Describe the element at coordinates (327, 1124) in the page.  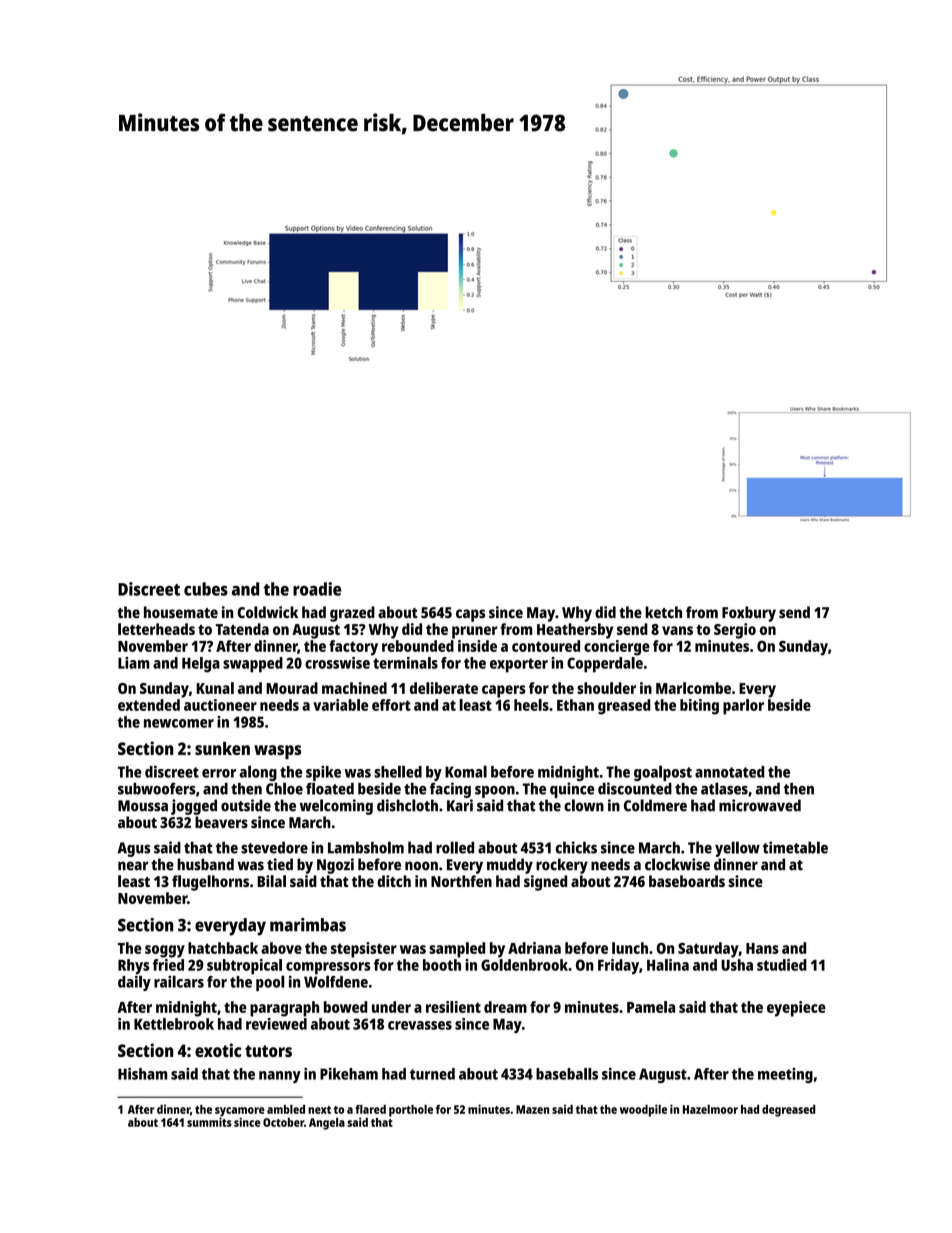
I see `Angela` at that location.
